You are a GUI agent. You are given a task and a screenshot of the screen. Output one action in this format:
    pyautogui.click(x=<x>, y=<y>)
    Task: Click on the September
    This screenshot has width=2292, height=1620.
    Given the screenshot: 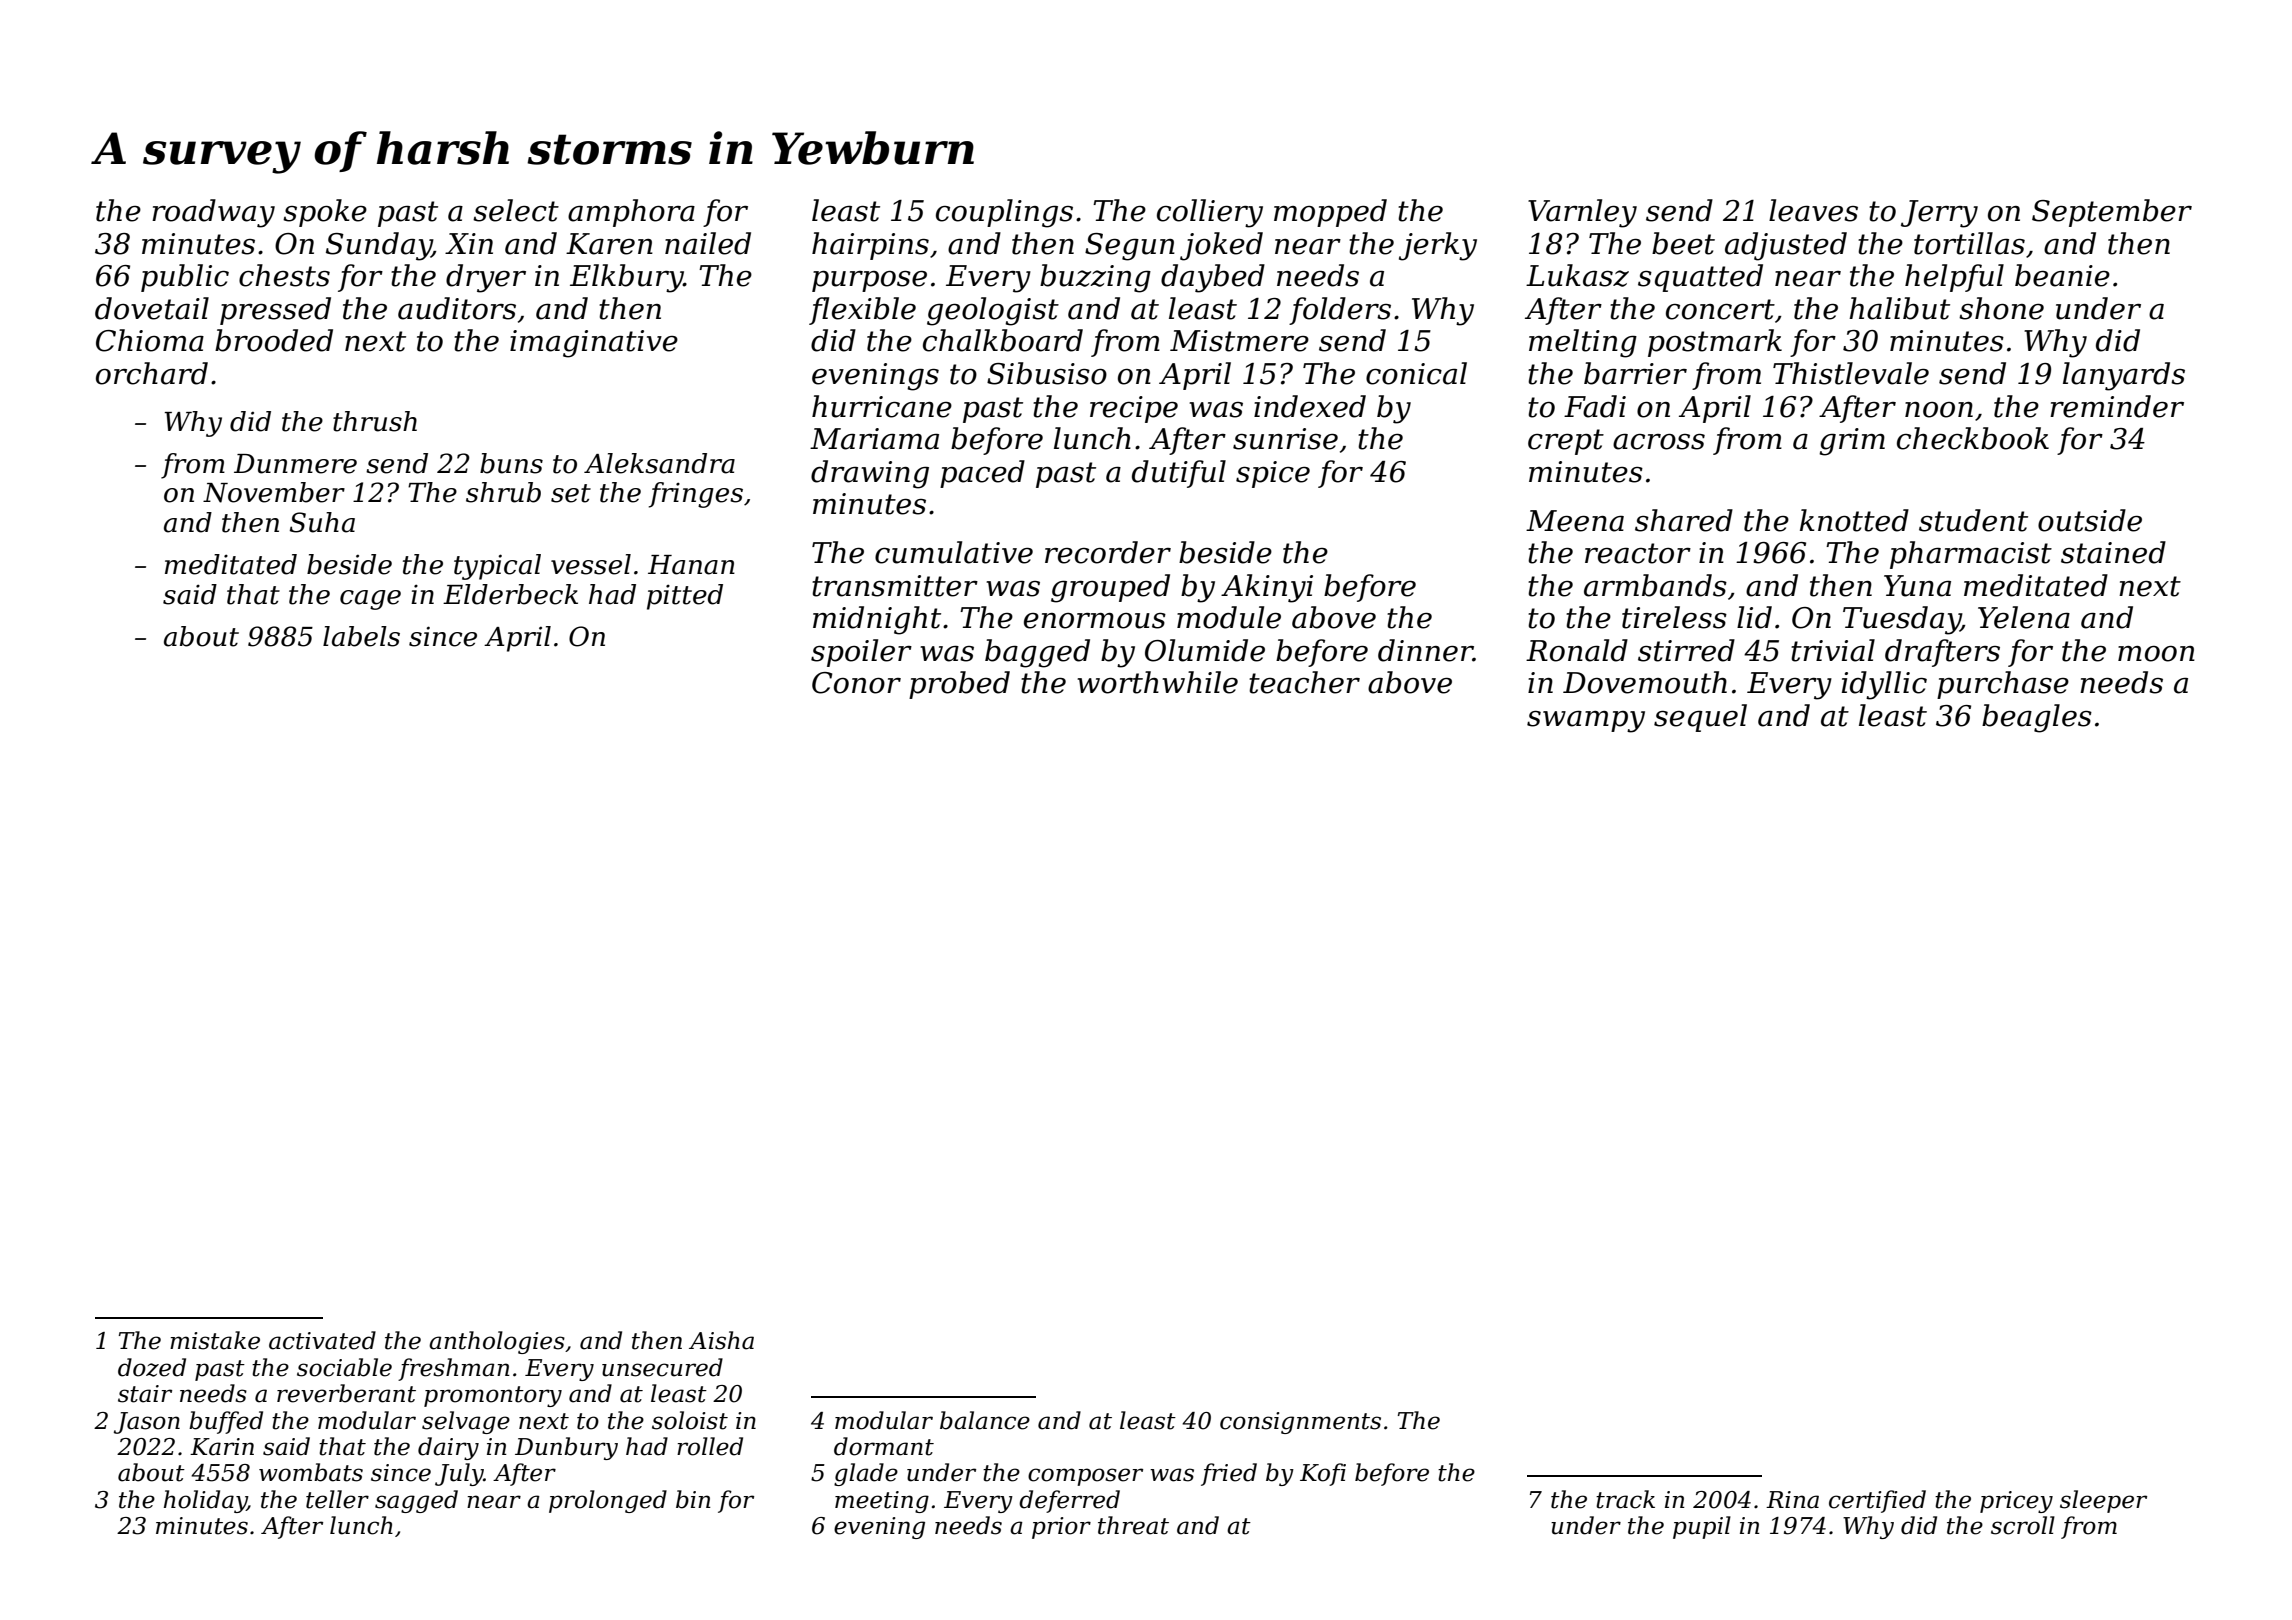 What is the action you would take?
    pyautogui.click(x=2112, y=213)
